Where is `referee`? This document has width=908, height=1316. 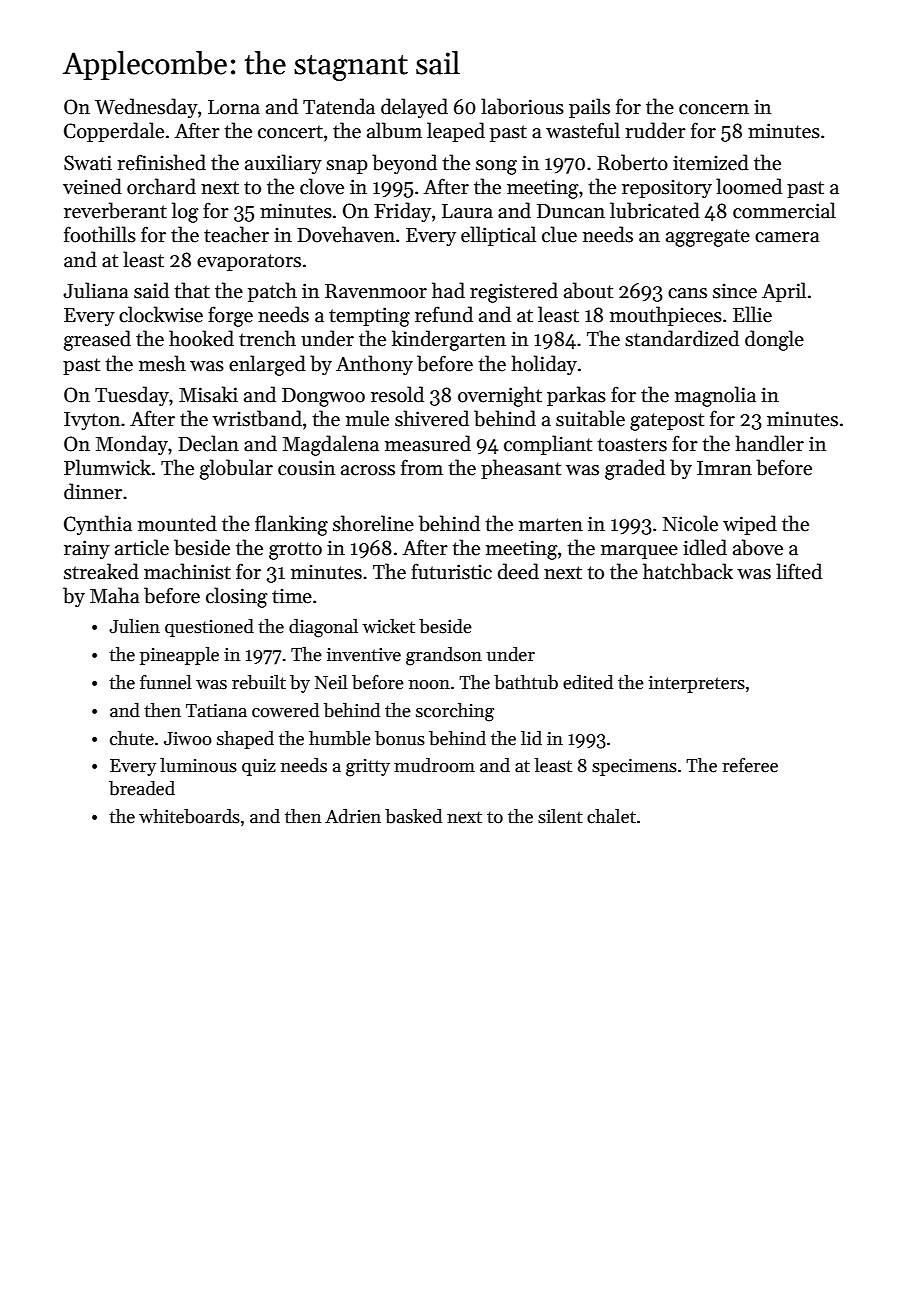 referee is located at coordinates (750, 765).
